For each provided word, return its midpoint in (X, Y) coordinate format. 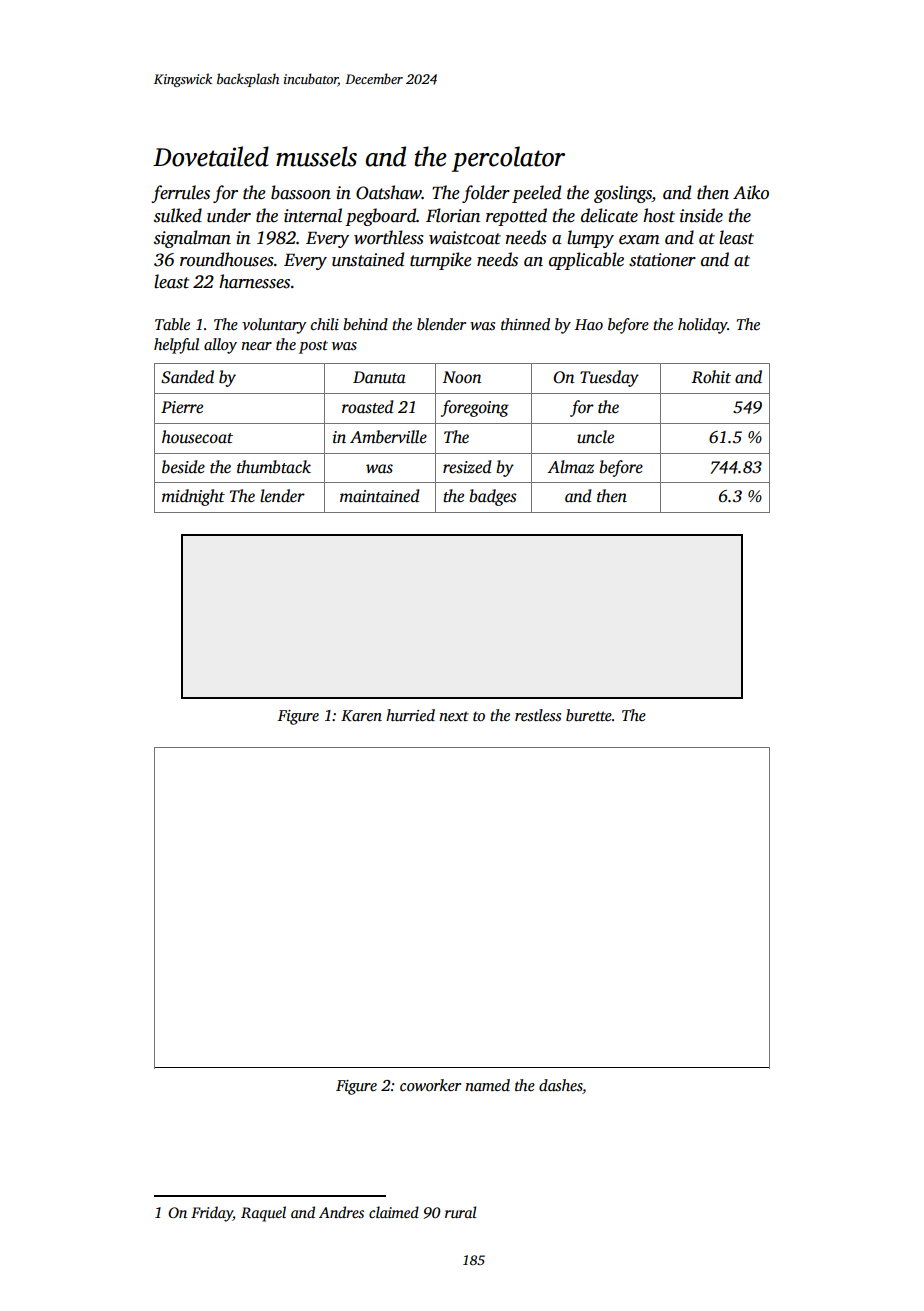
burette (589, 715)
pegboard (380, 217)
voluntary (274, 326)
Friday (212, 1214)
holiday (703, 326)
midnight (193, 497)
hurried (410, 715)
